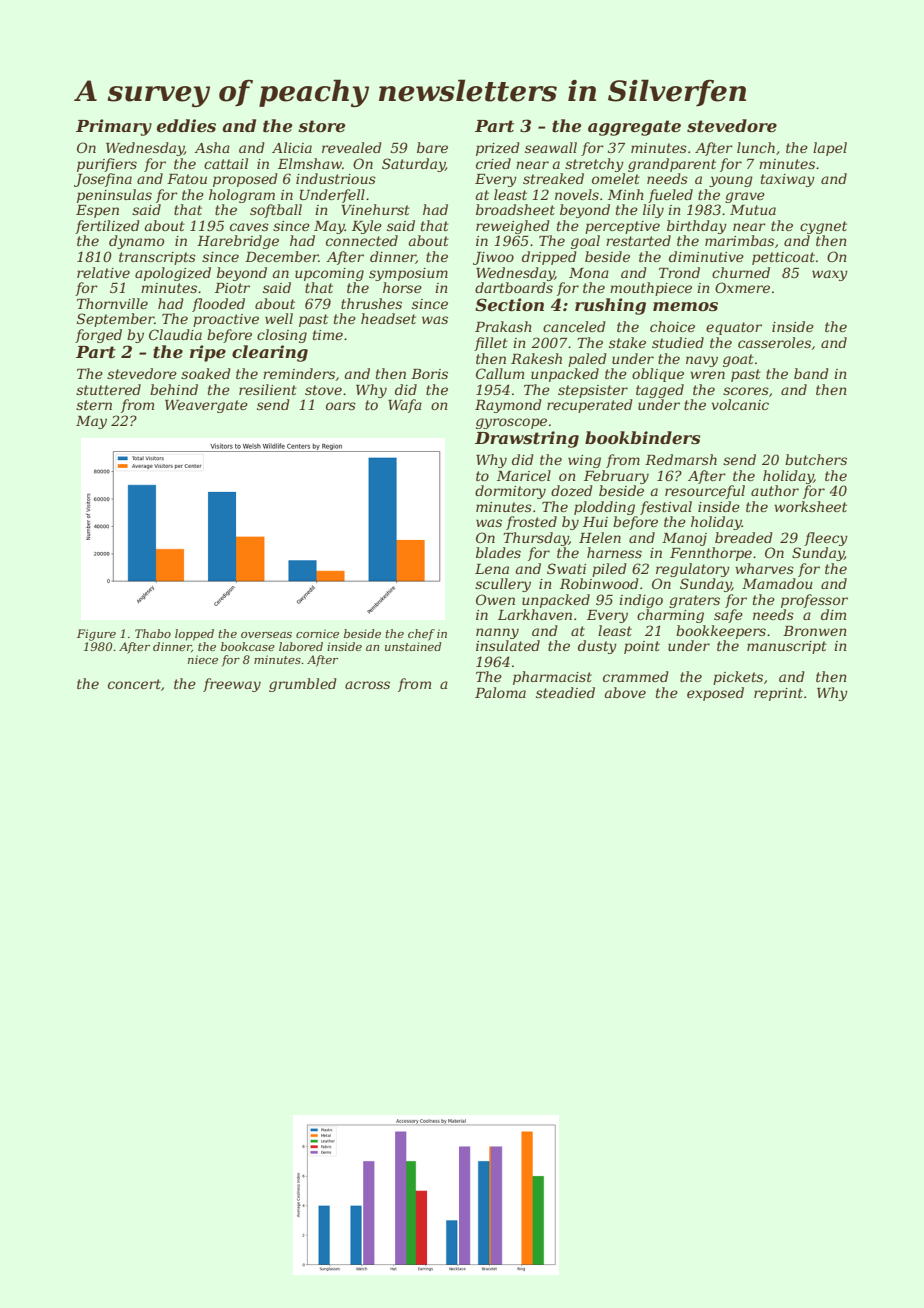 The width and height of the image is (924, 1308). Describe the element at coordinates (524, 475) in the image. I see `Maricel` at that location.
